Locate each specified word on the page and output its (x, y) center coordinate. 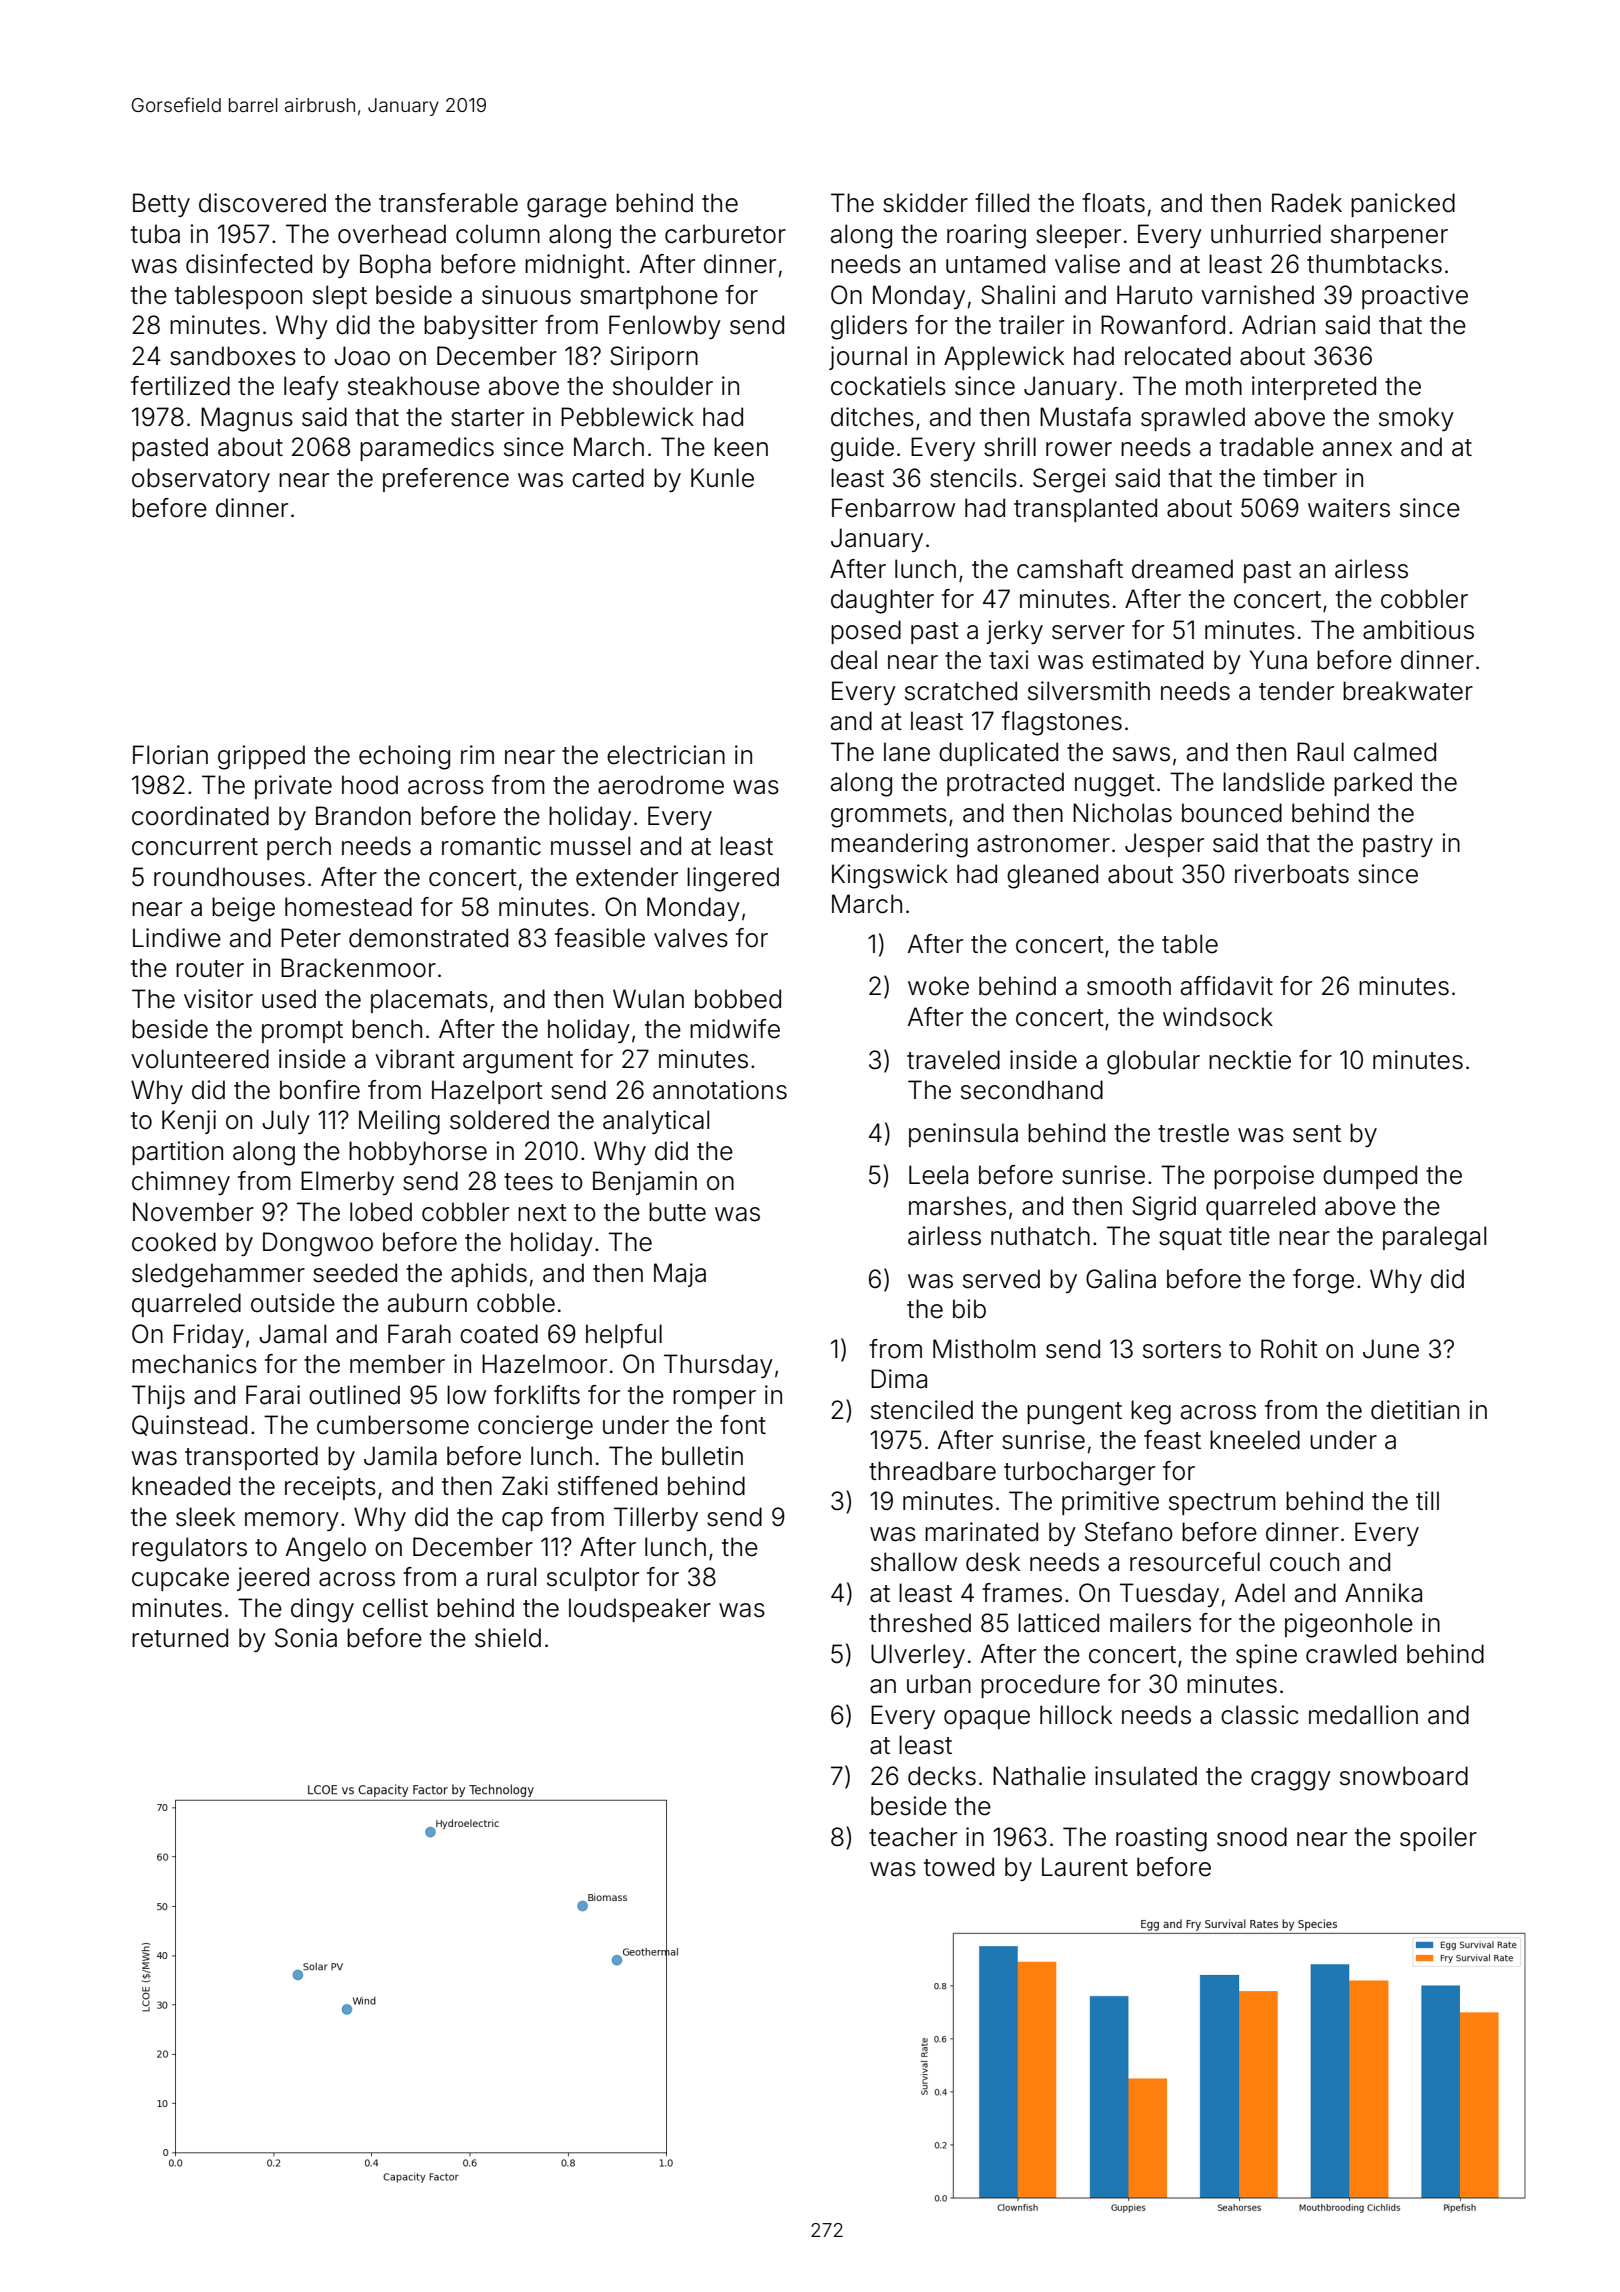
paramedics (427, 449)
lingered (733, 879)
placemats (429, 1001)
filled (1002, 203)
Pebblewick (627, 417)
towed (959, 1867)
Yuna (1278, 660)
